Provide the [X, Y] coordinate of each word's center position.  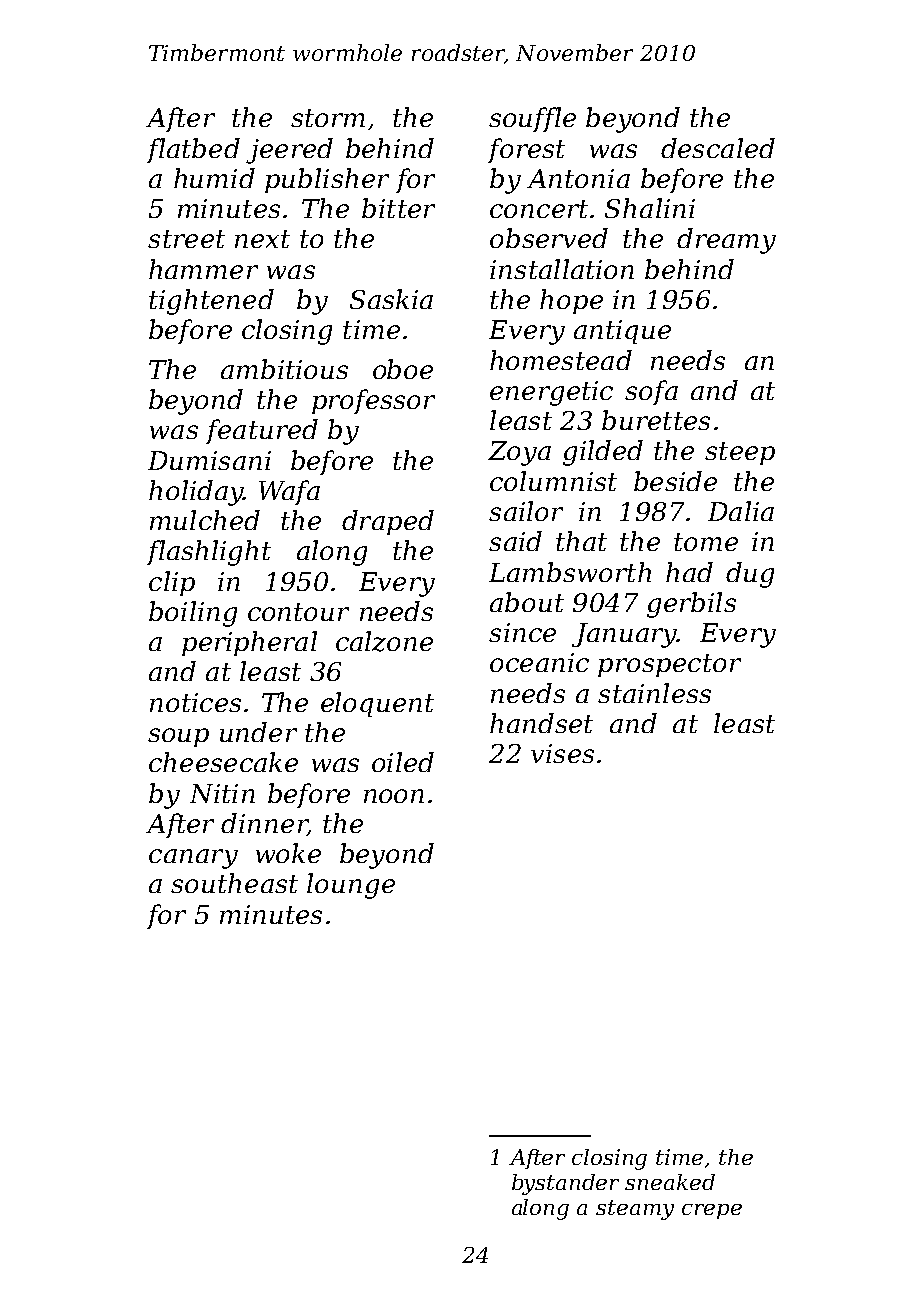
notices [195, 702]
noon [394, 796]
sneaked [670, 1182]
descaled [718, 148]
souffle [532, 119]
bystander [565, 1184]
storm [328, 118]
